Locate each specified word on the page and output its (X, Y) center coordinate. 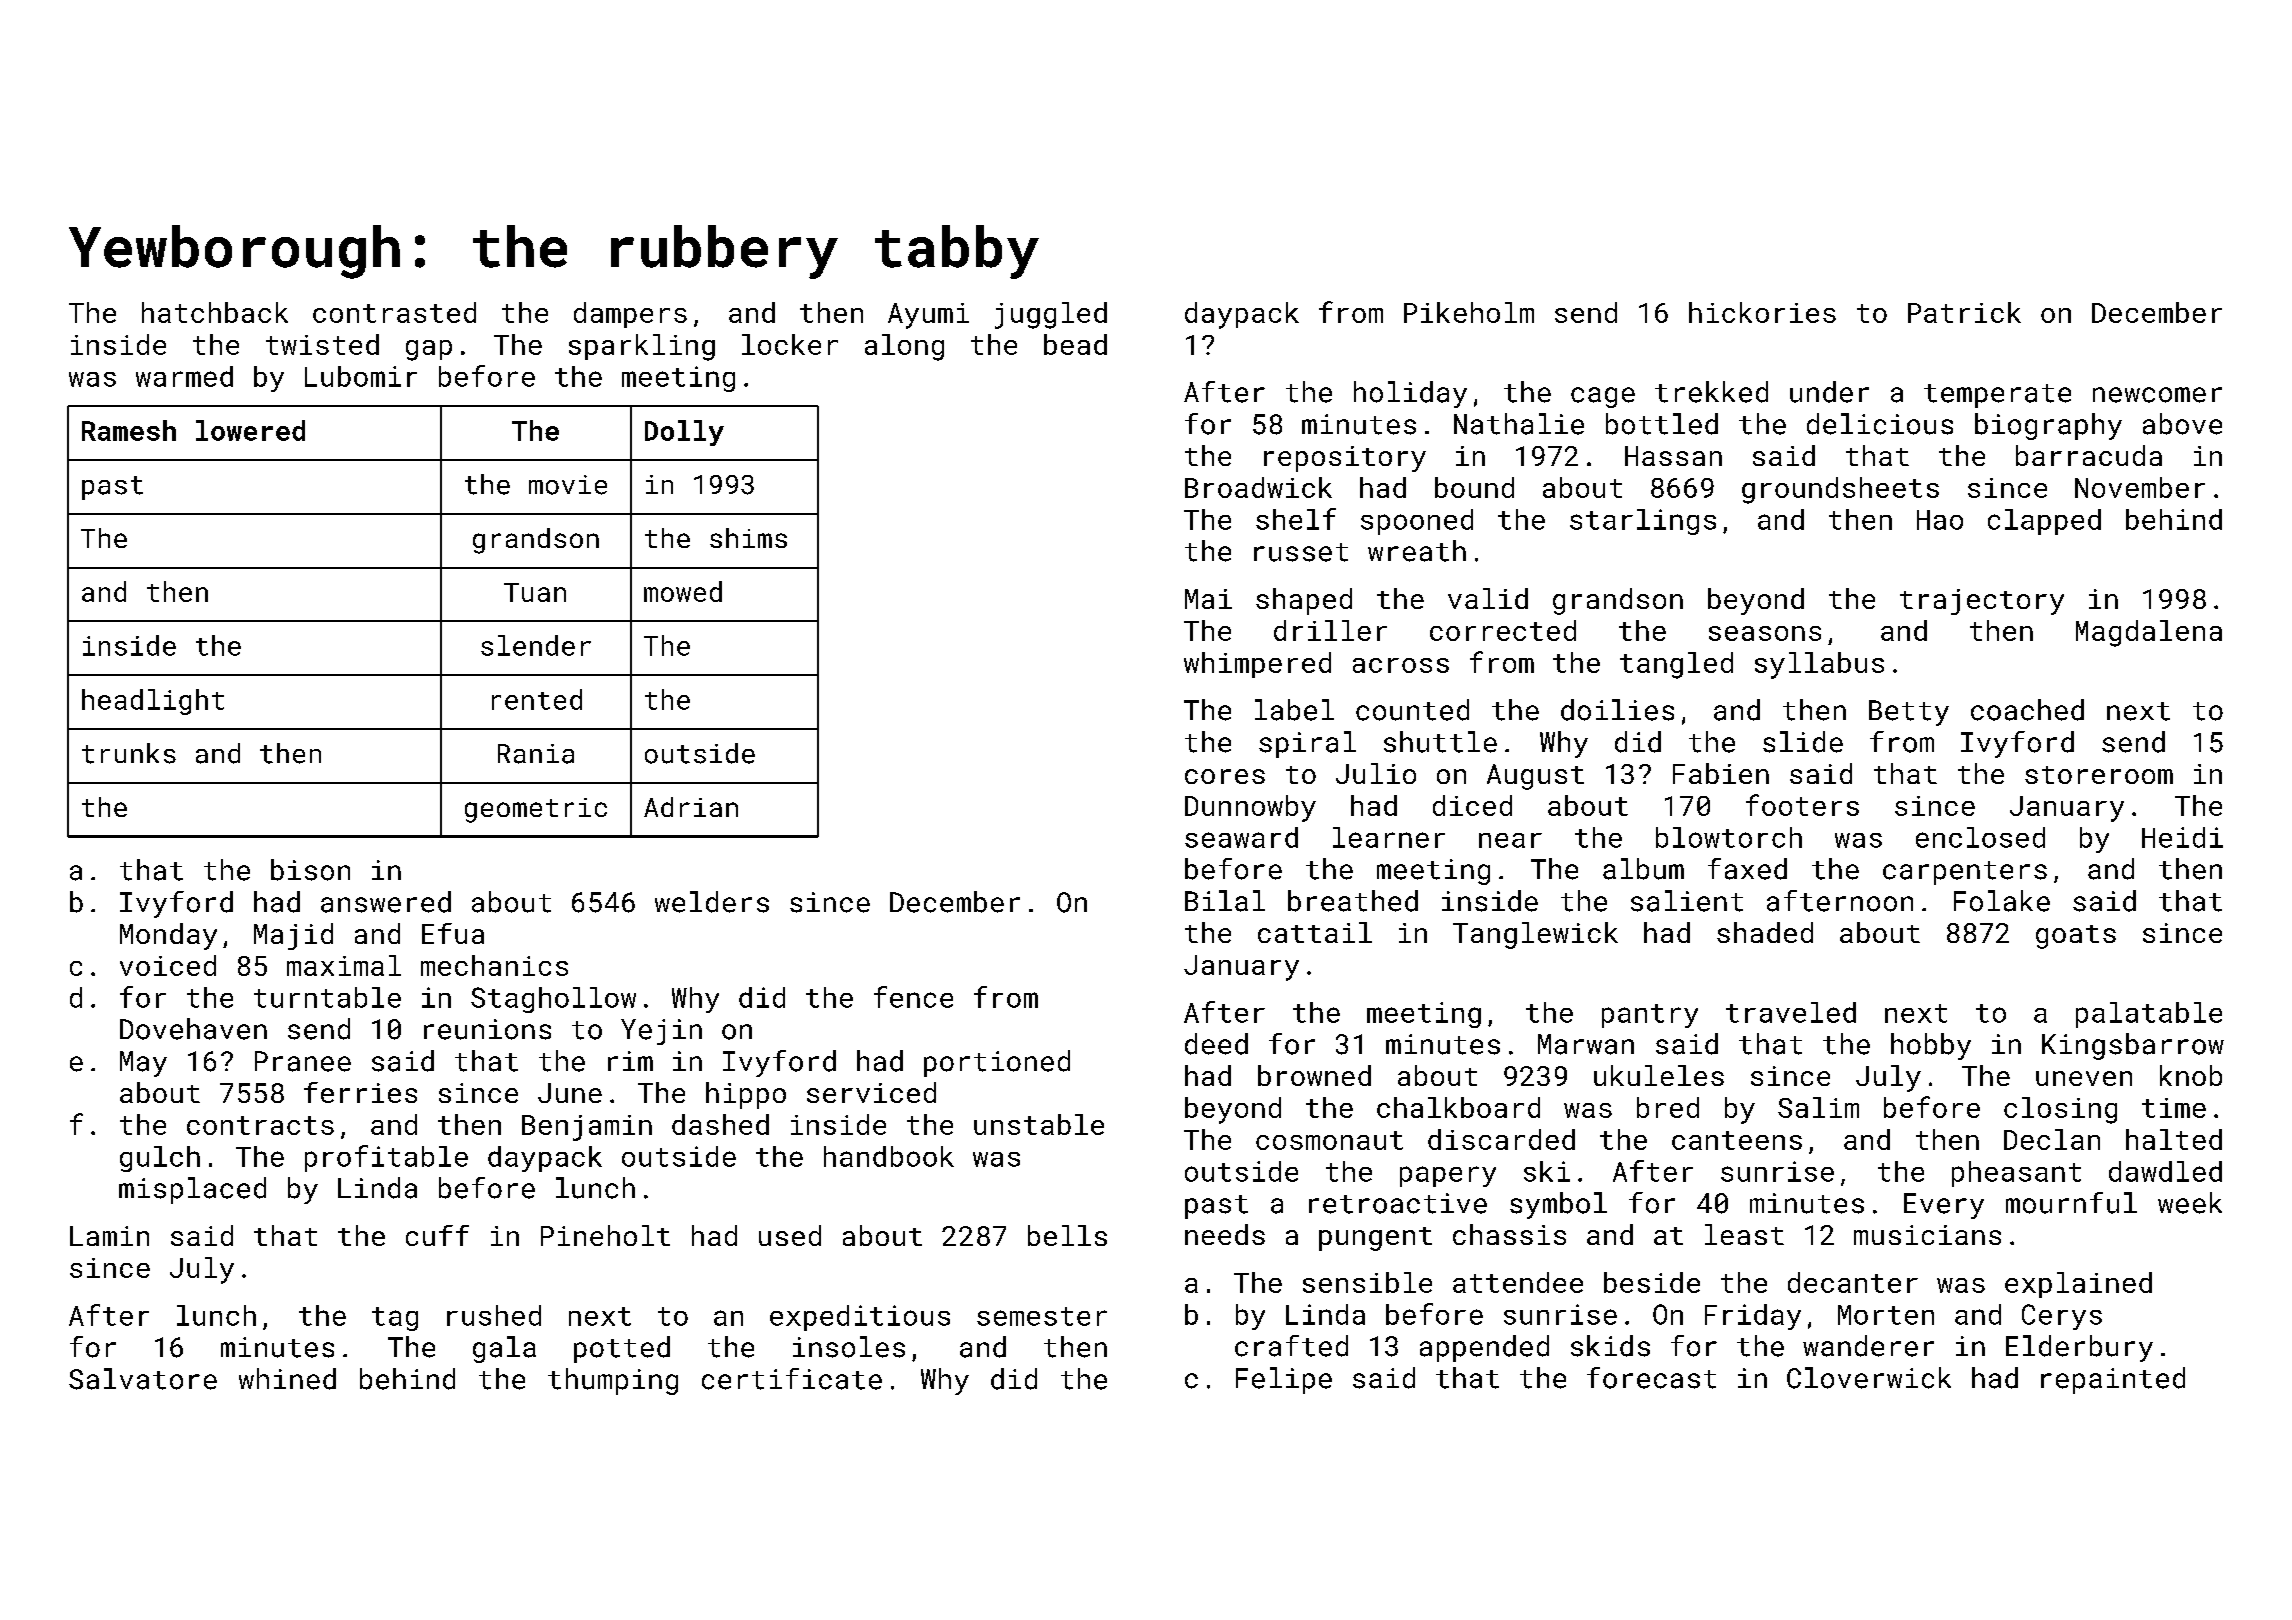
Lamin (109, 1236)
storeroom (2099, 775)
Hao (1940, 520)
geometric (536, 810)
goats (2076, 937)
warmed (184, 376)
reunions (487, 1029)
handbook (889, 1156)
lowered (250, 430)
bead (1075, 344)
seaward (1241, 837)
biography (2048, 426)
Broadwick (1258, 487)
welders (712, 902)
